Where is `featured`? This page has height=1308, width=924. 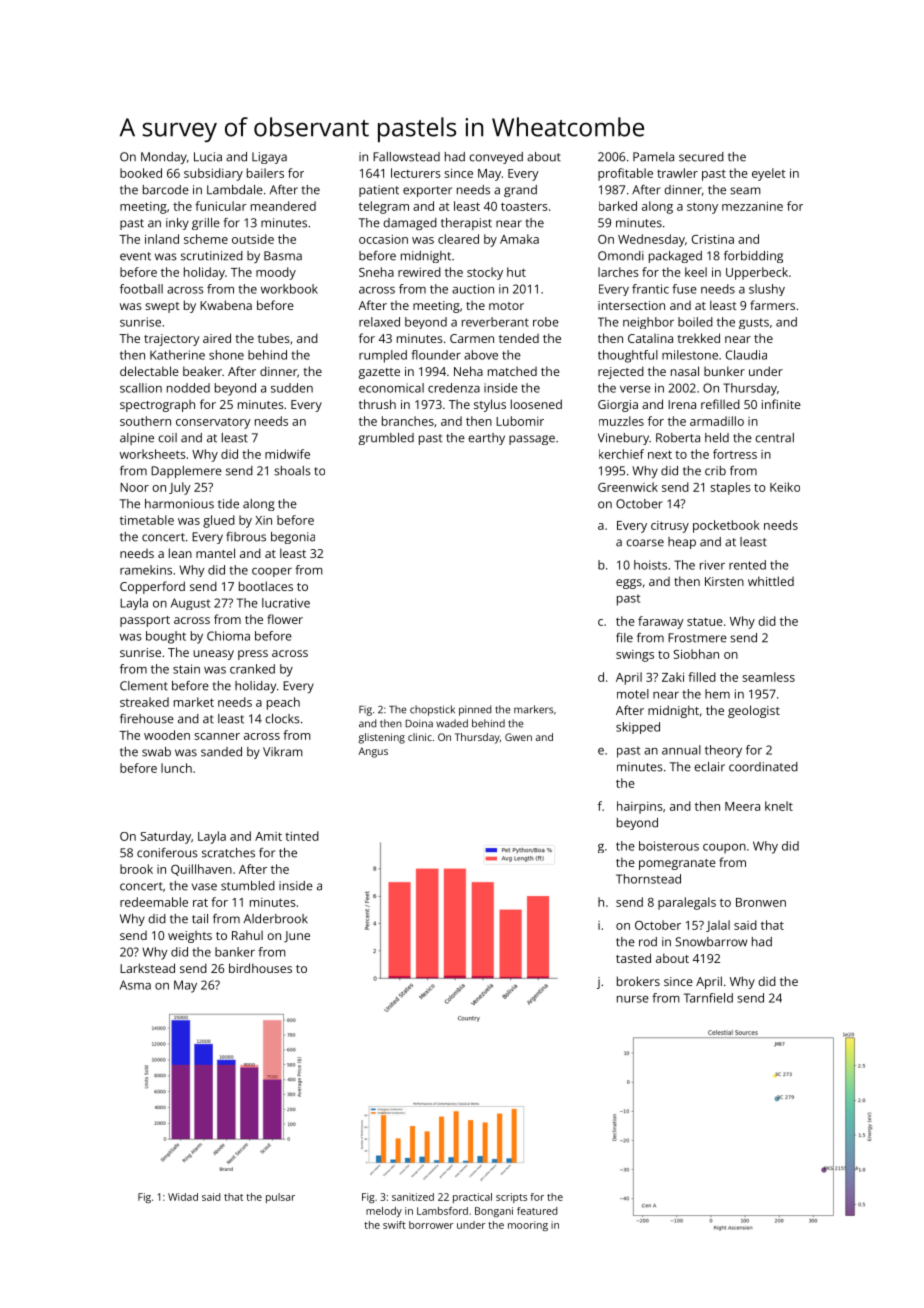
featured is located at coordinates (537, 1211).
